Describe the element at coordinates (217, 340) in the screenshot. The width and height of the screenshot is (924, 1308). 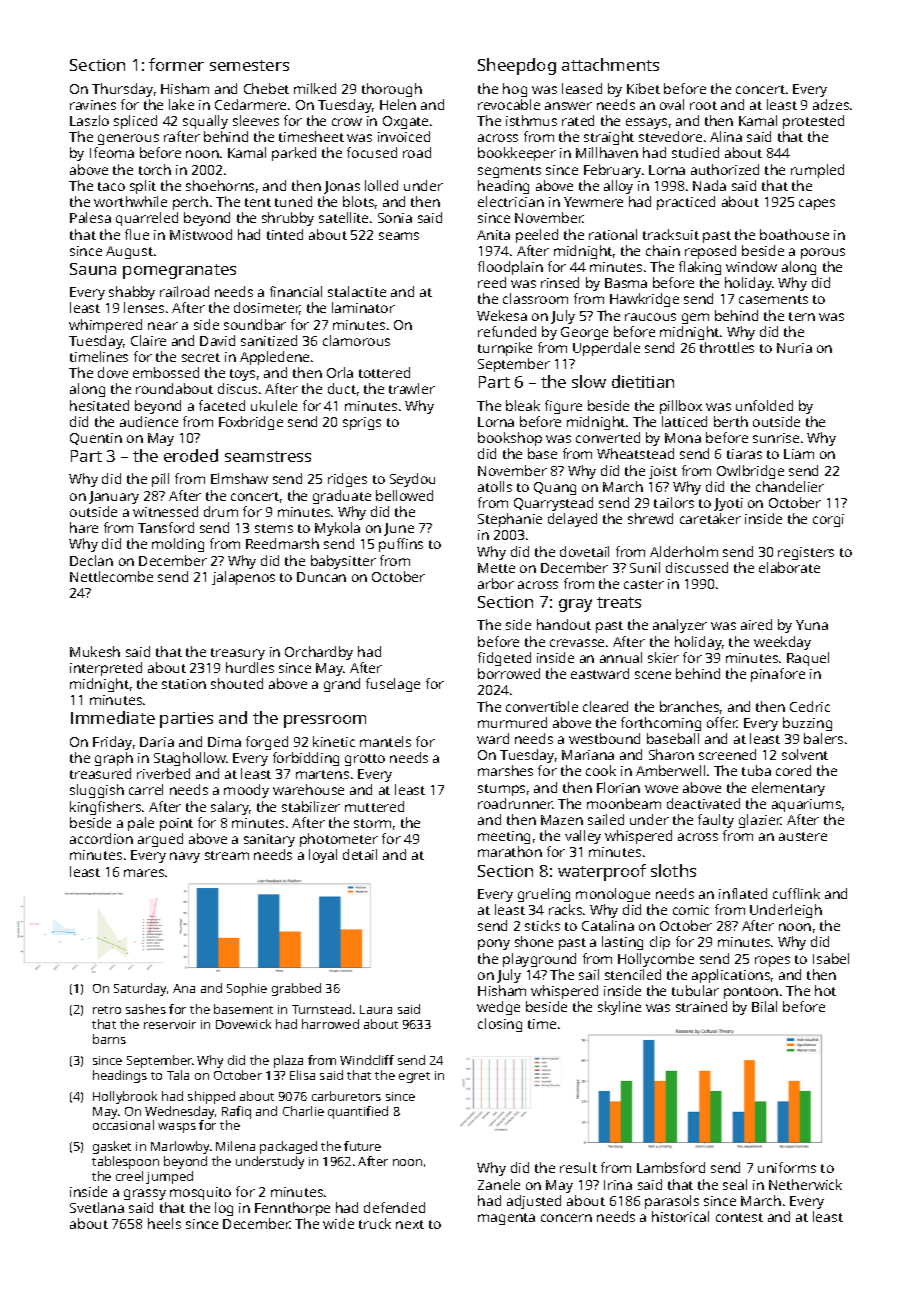
I see `David` at that location.
